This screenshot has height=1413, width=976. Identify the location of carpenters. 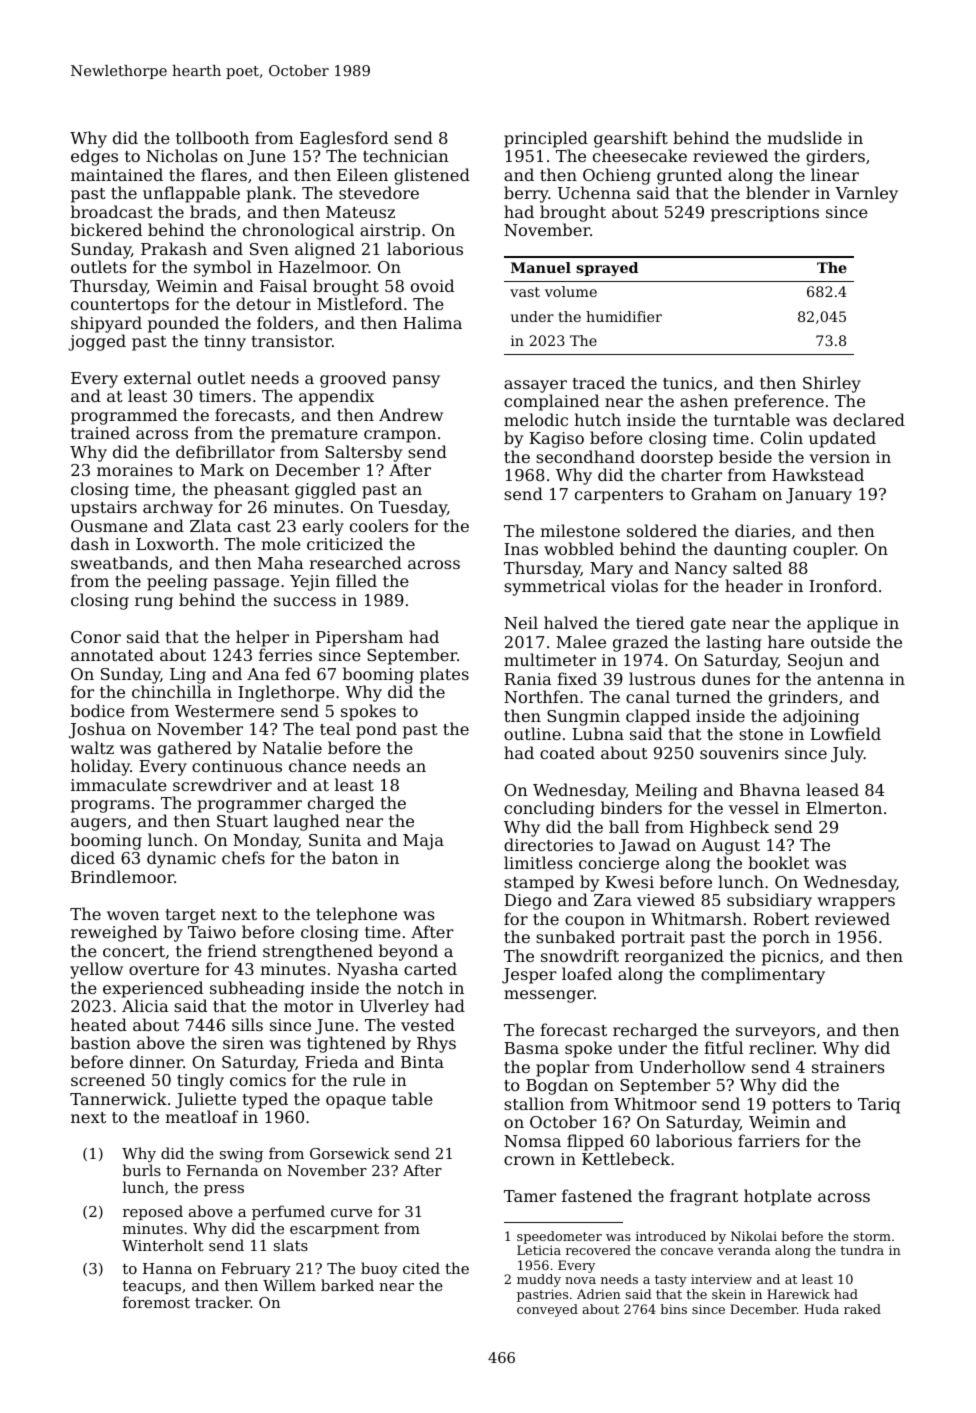
(619, 496).
